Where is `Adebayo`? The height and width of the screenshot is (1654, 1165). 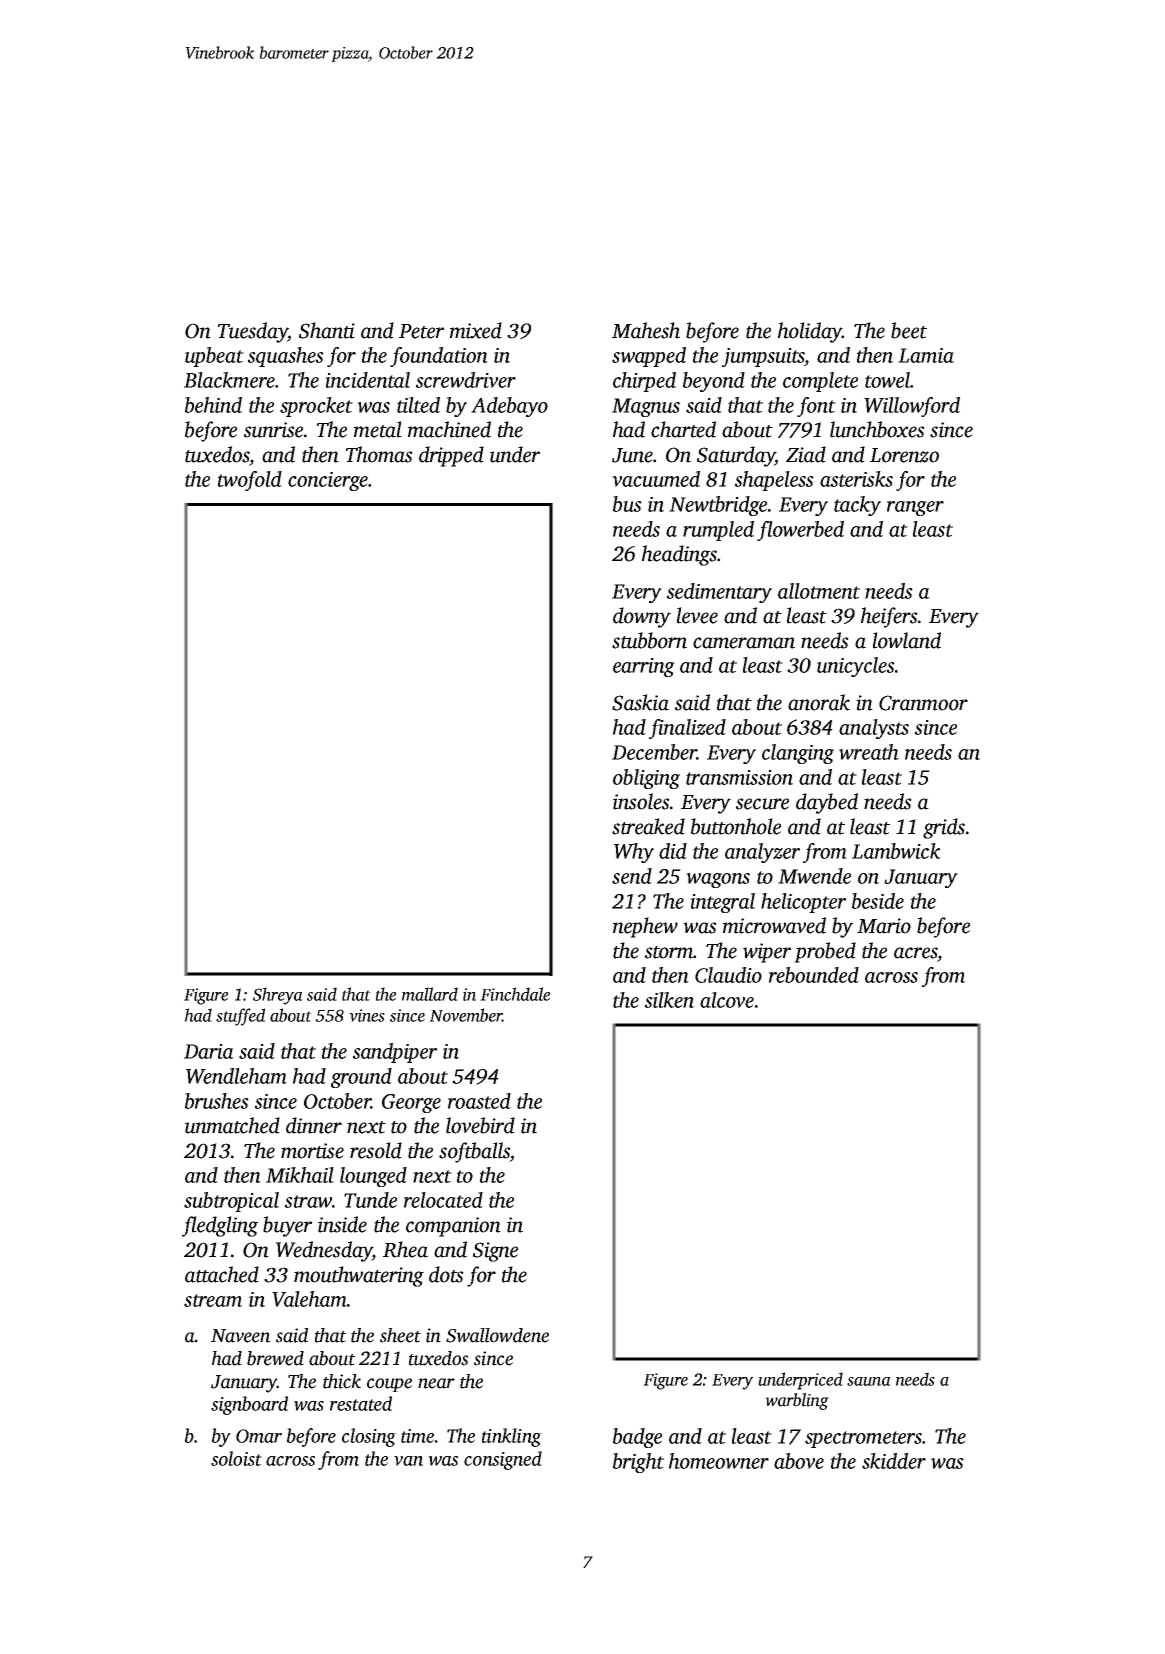 Adebayo is located at coordinates (509, 407).
